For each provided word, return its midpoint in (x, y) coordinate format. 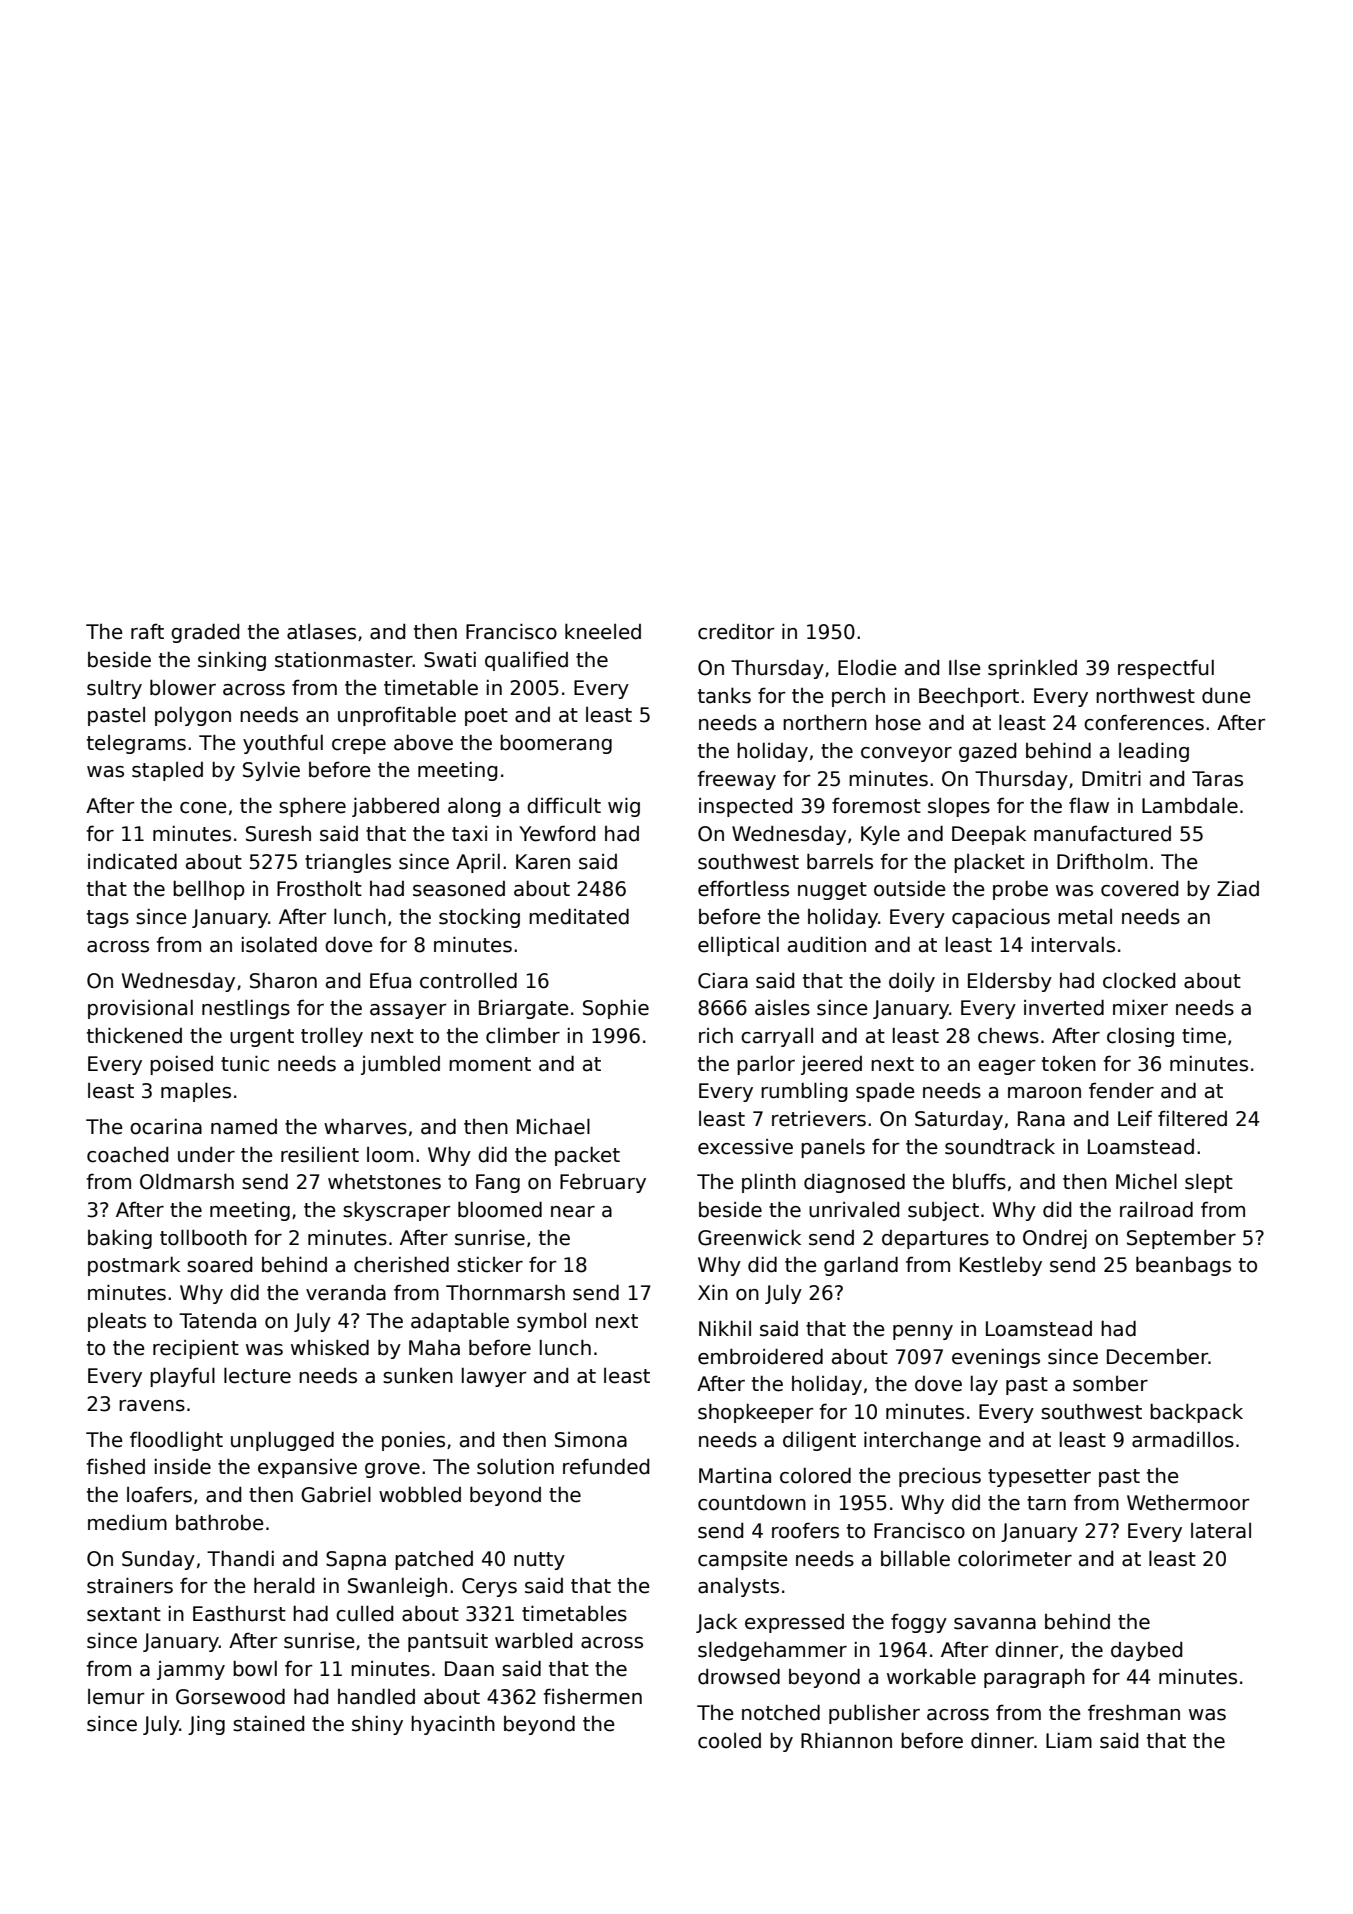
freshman (1134, 1712)
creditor (736, 631)
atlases (321, 632)
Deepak (989, 835)
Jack (716, 1623)
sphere (312, 807)
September (1181, 1239)
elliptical (738, 946)
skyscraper (397, 1211)
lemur (116, 1697)
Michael (553, 1126)
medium (127, 1522)
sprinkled (1032, 669)
